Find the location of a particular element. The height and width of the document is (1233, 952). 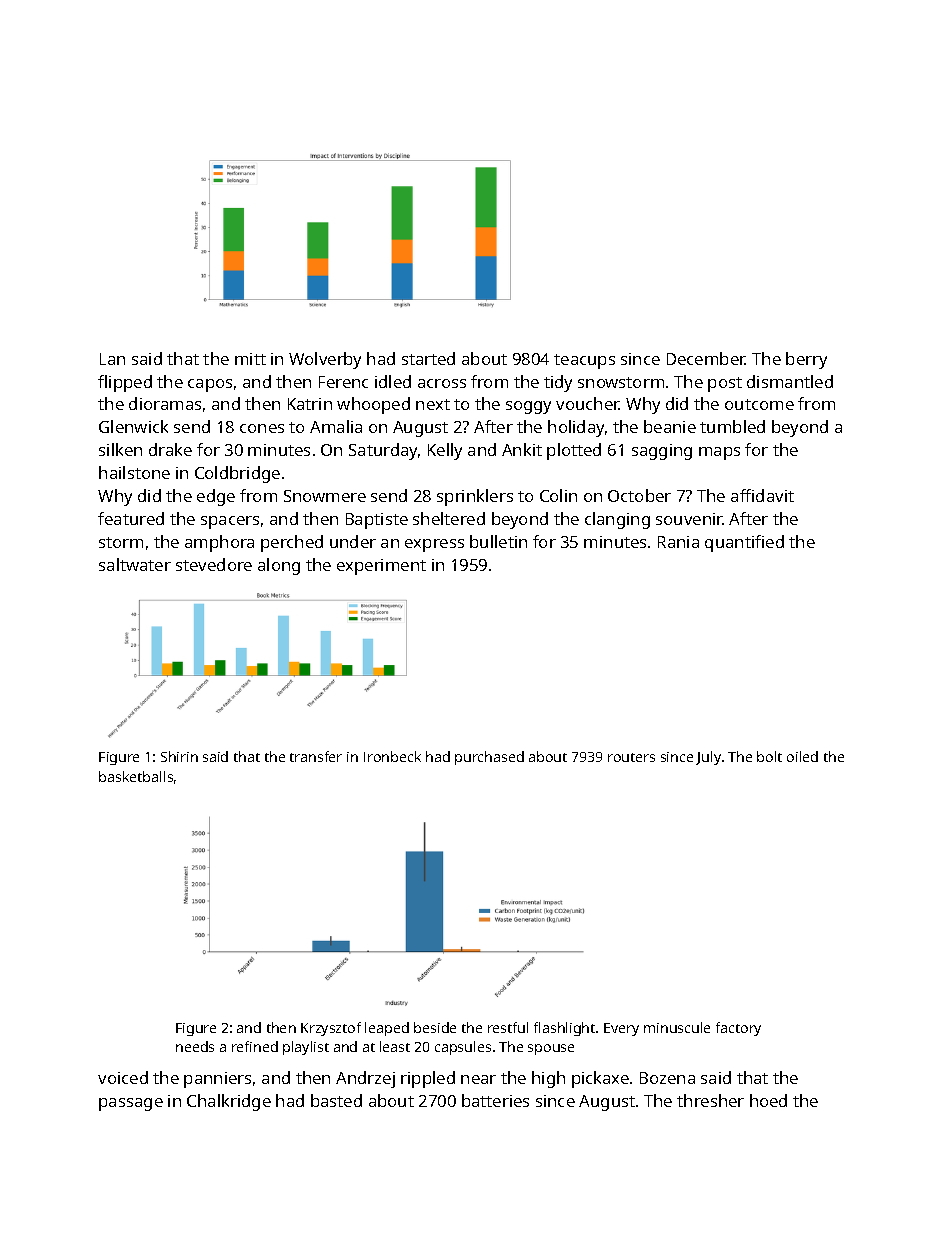

purchased is located at coordinates (489, 758).
